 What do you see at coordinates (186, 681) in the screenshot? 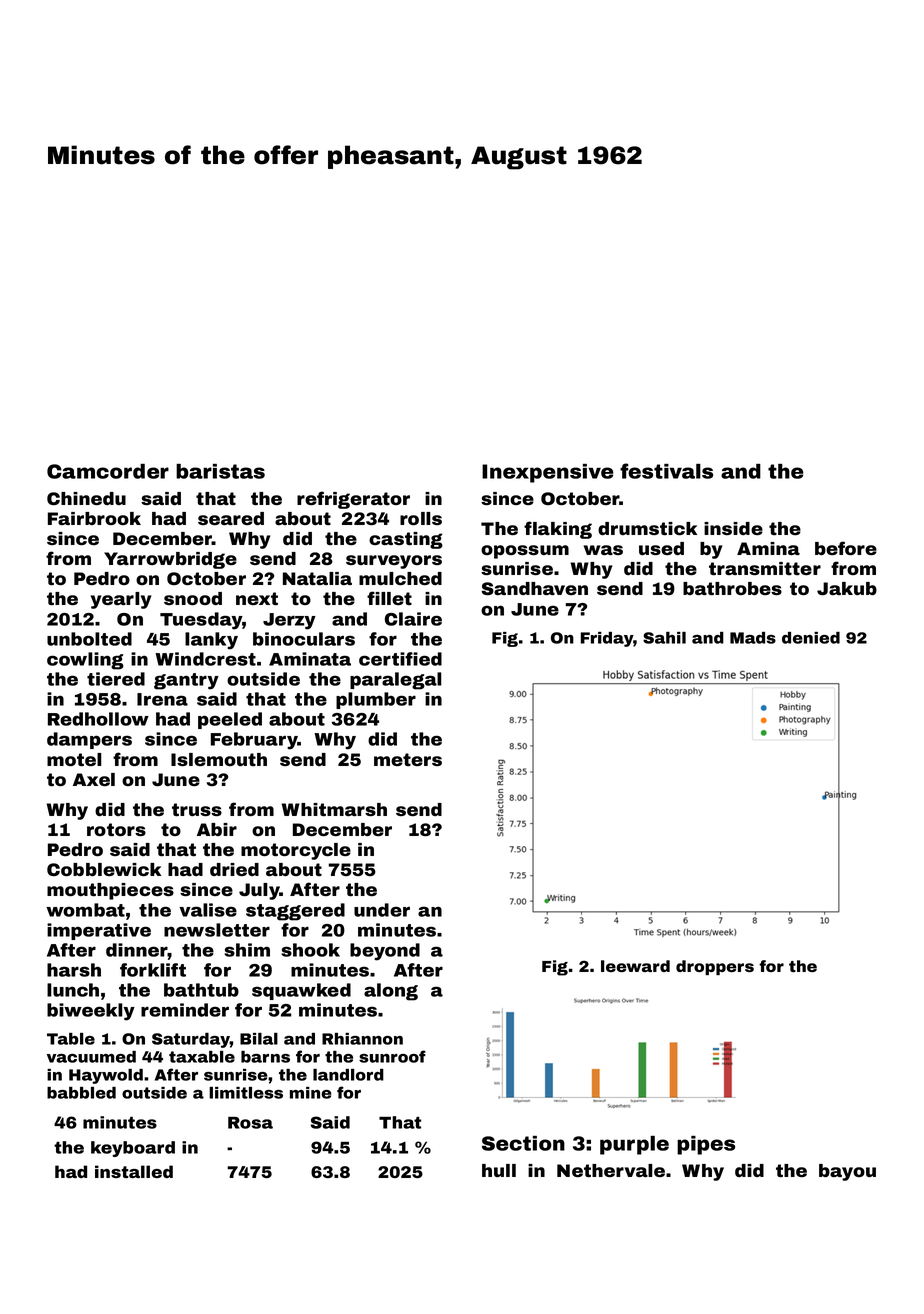
I see `gantry` at bounding box center [186, 681].
